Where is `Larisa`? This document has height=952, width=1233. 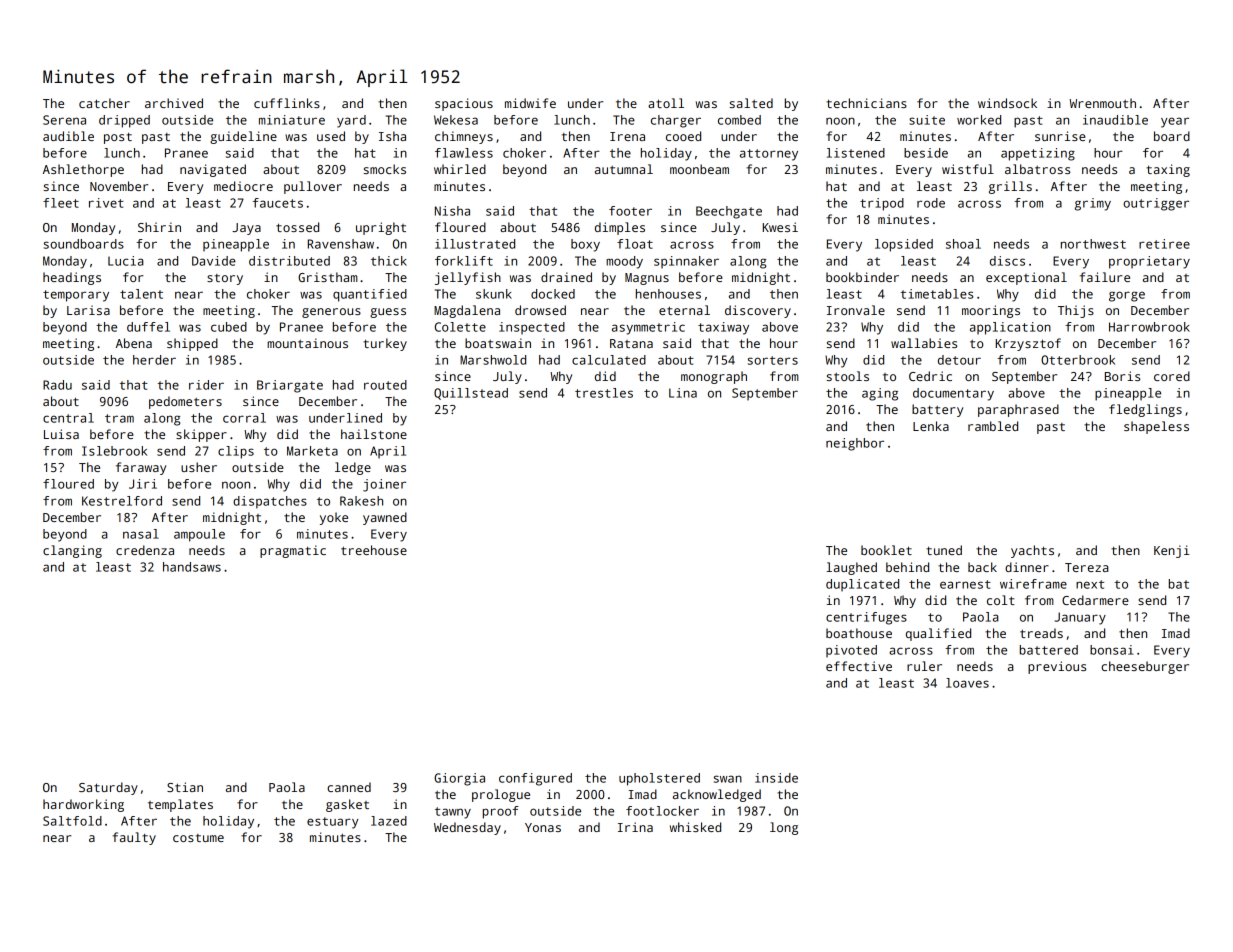
Larisa is located at coordinates (88, 310).
